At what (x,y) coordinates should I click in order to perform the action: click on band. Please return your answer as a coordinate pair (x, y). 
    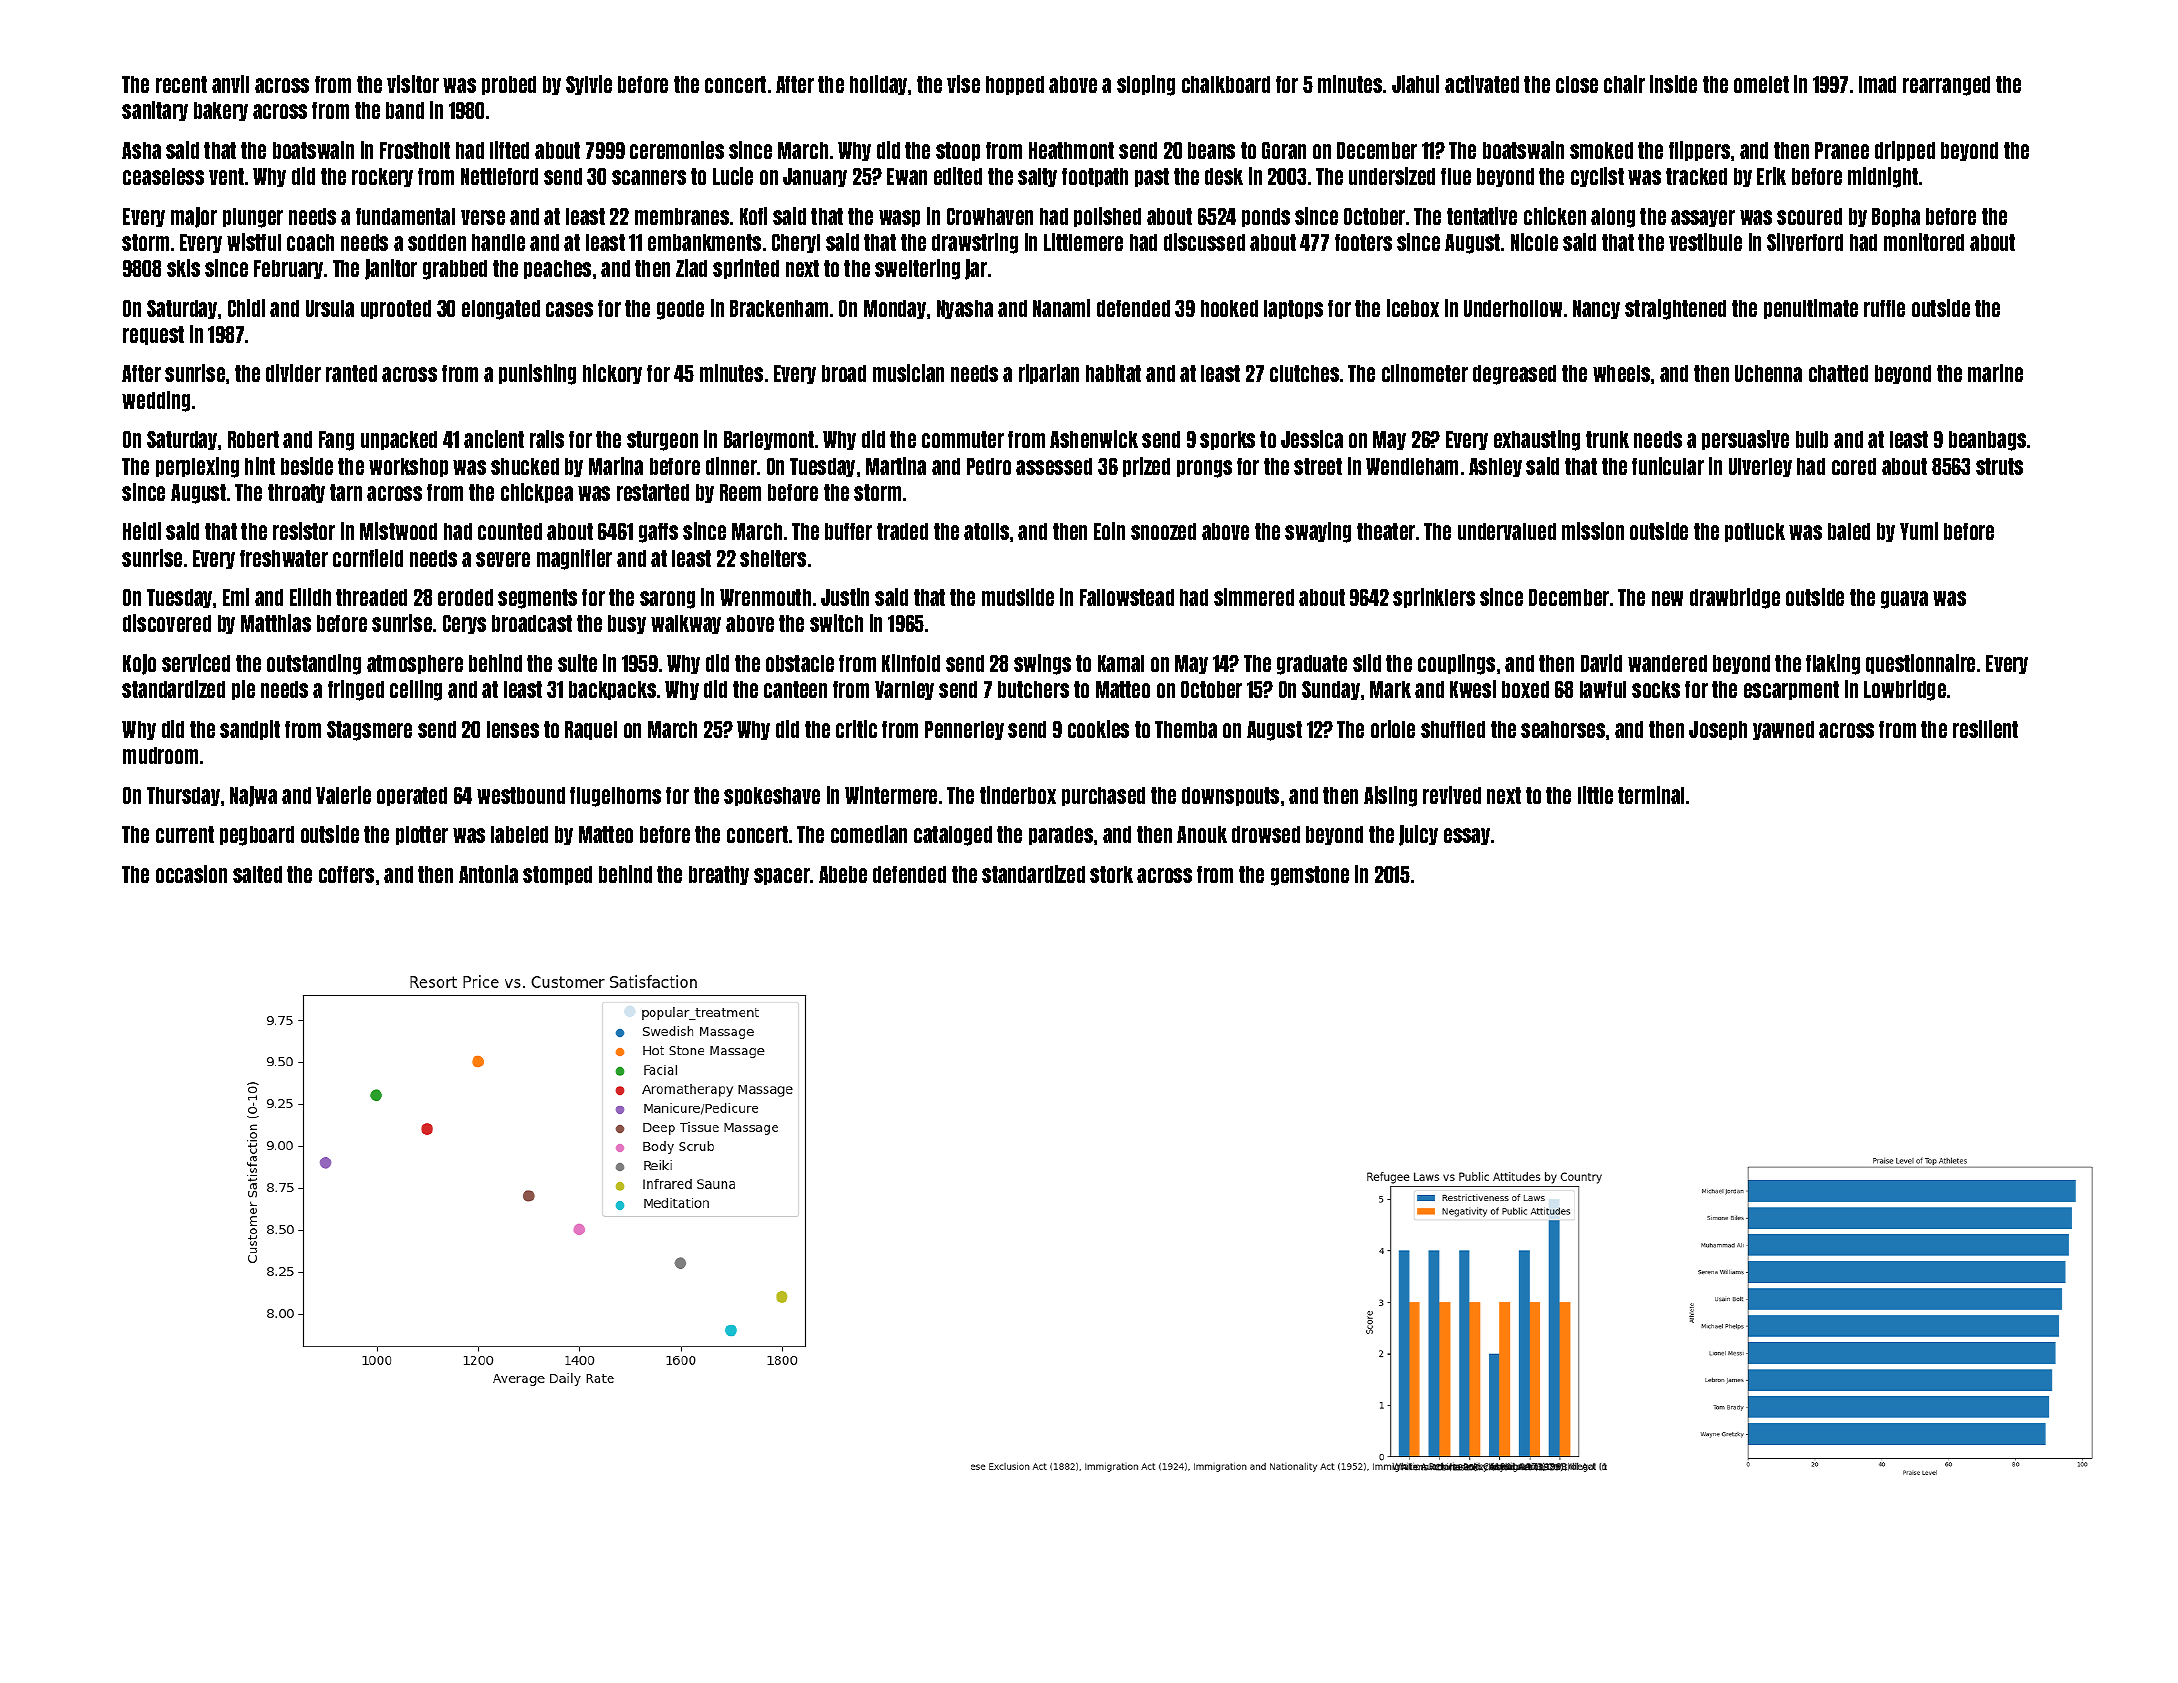
    Looking at the image, I should click on (405, 110).
